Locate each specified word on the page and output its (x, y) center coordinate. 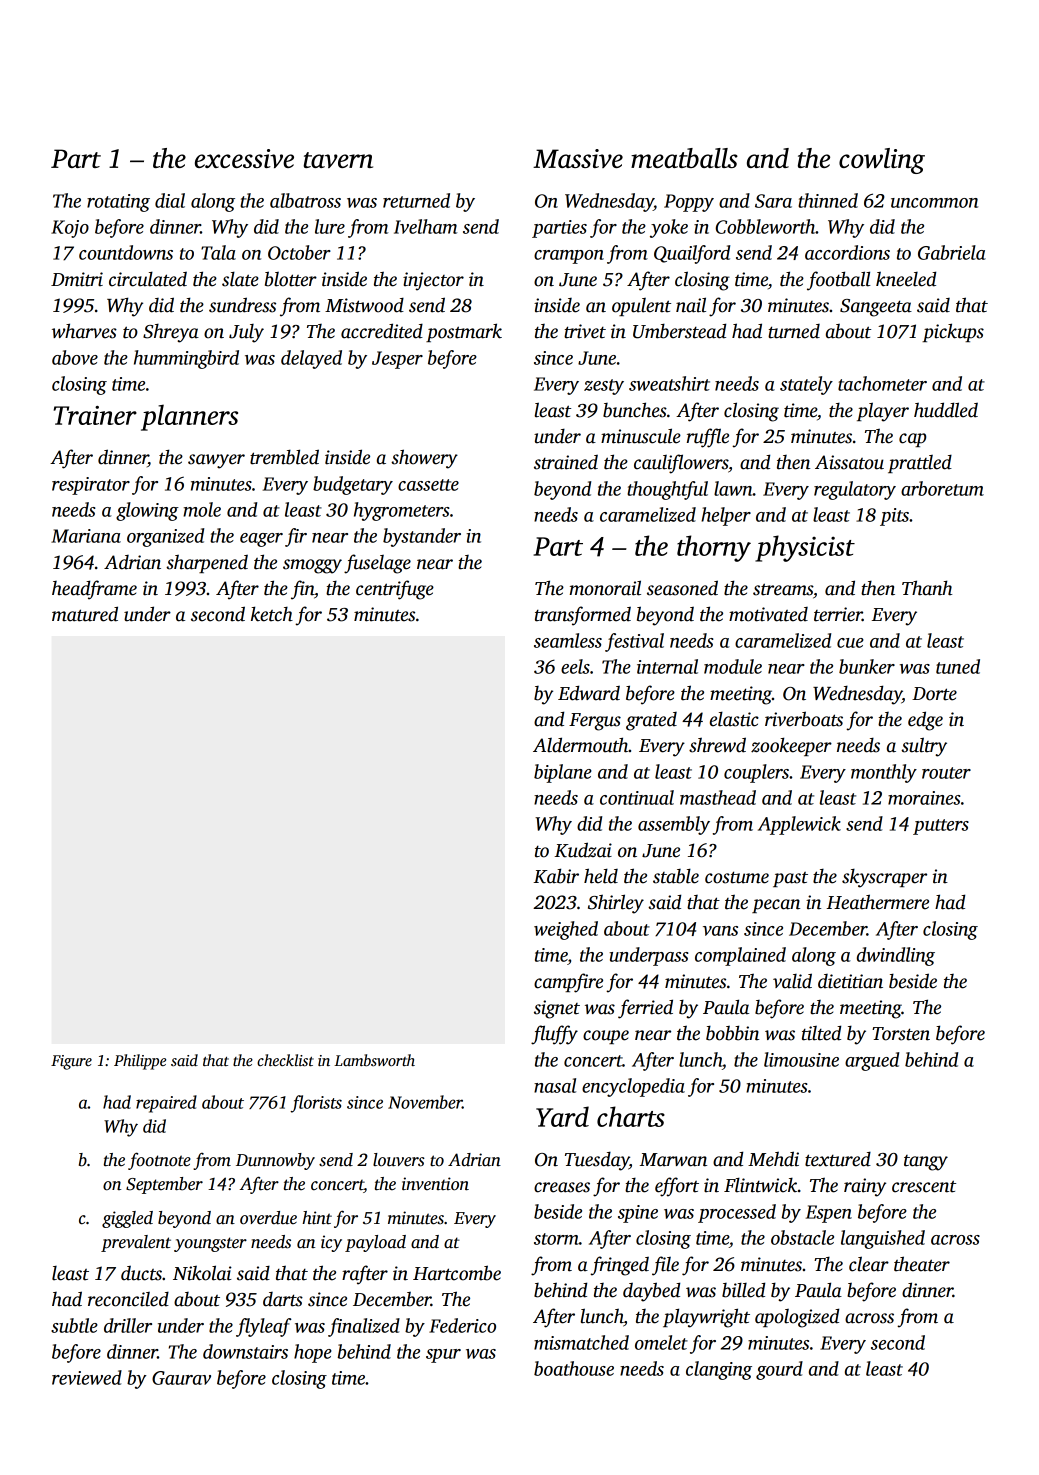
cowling (882, 161)
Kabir (556, 876)
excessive (244, 158)
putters (941, 827)
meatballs (684, 158)
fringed (619, 1266)
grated (651, 721)
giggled (127, 1219)
